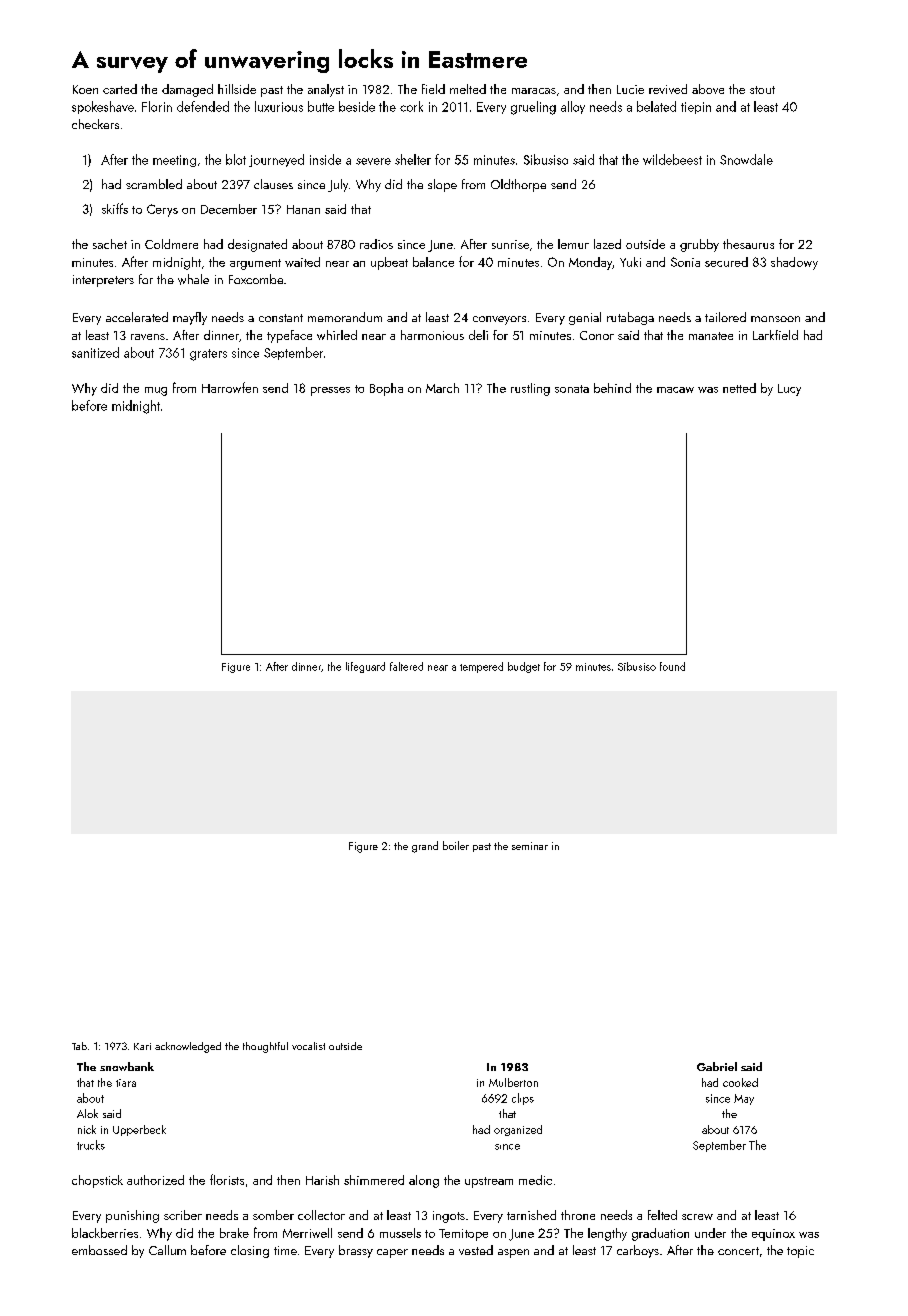 This page has width=908, height=1316. I want to click on seminar, so click(530, 846).
